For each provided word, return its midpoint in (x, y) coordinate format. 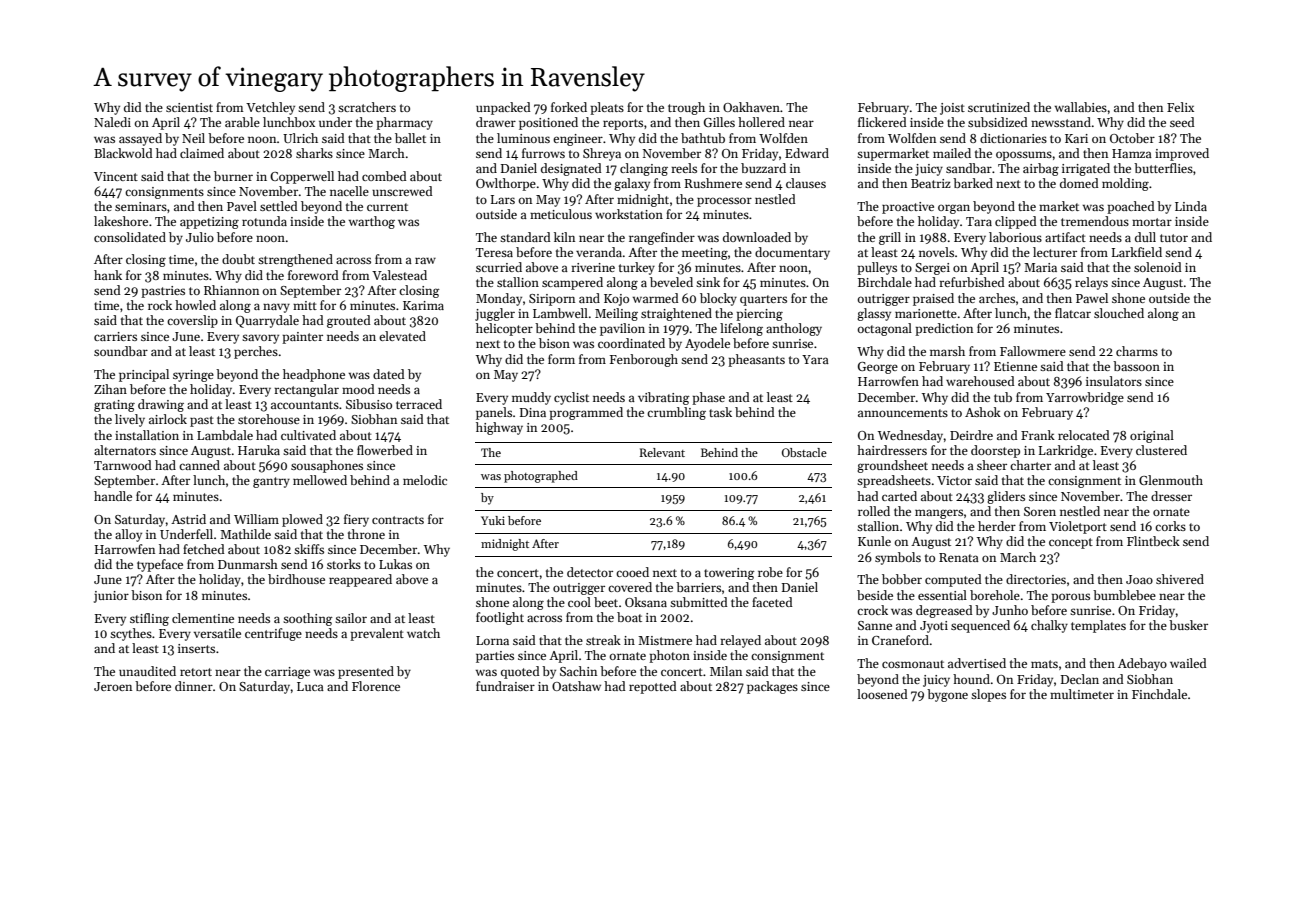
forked (569, 107)
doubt (238, 259)
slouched (1119, 313)
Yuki (493, 520)
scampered (572, 283)
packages (772, 687)
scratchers (367, 107)
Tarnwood (123, 465)
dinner (194, 686)
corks (1170, 526)
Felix (1180, 107)
